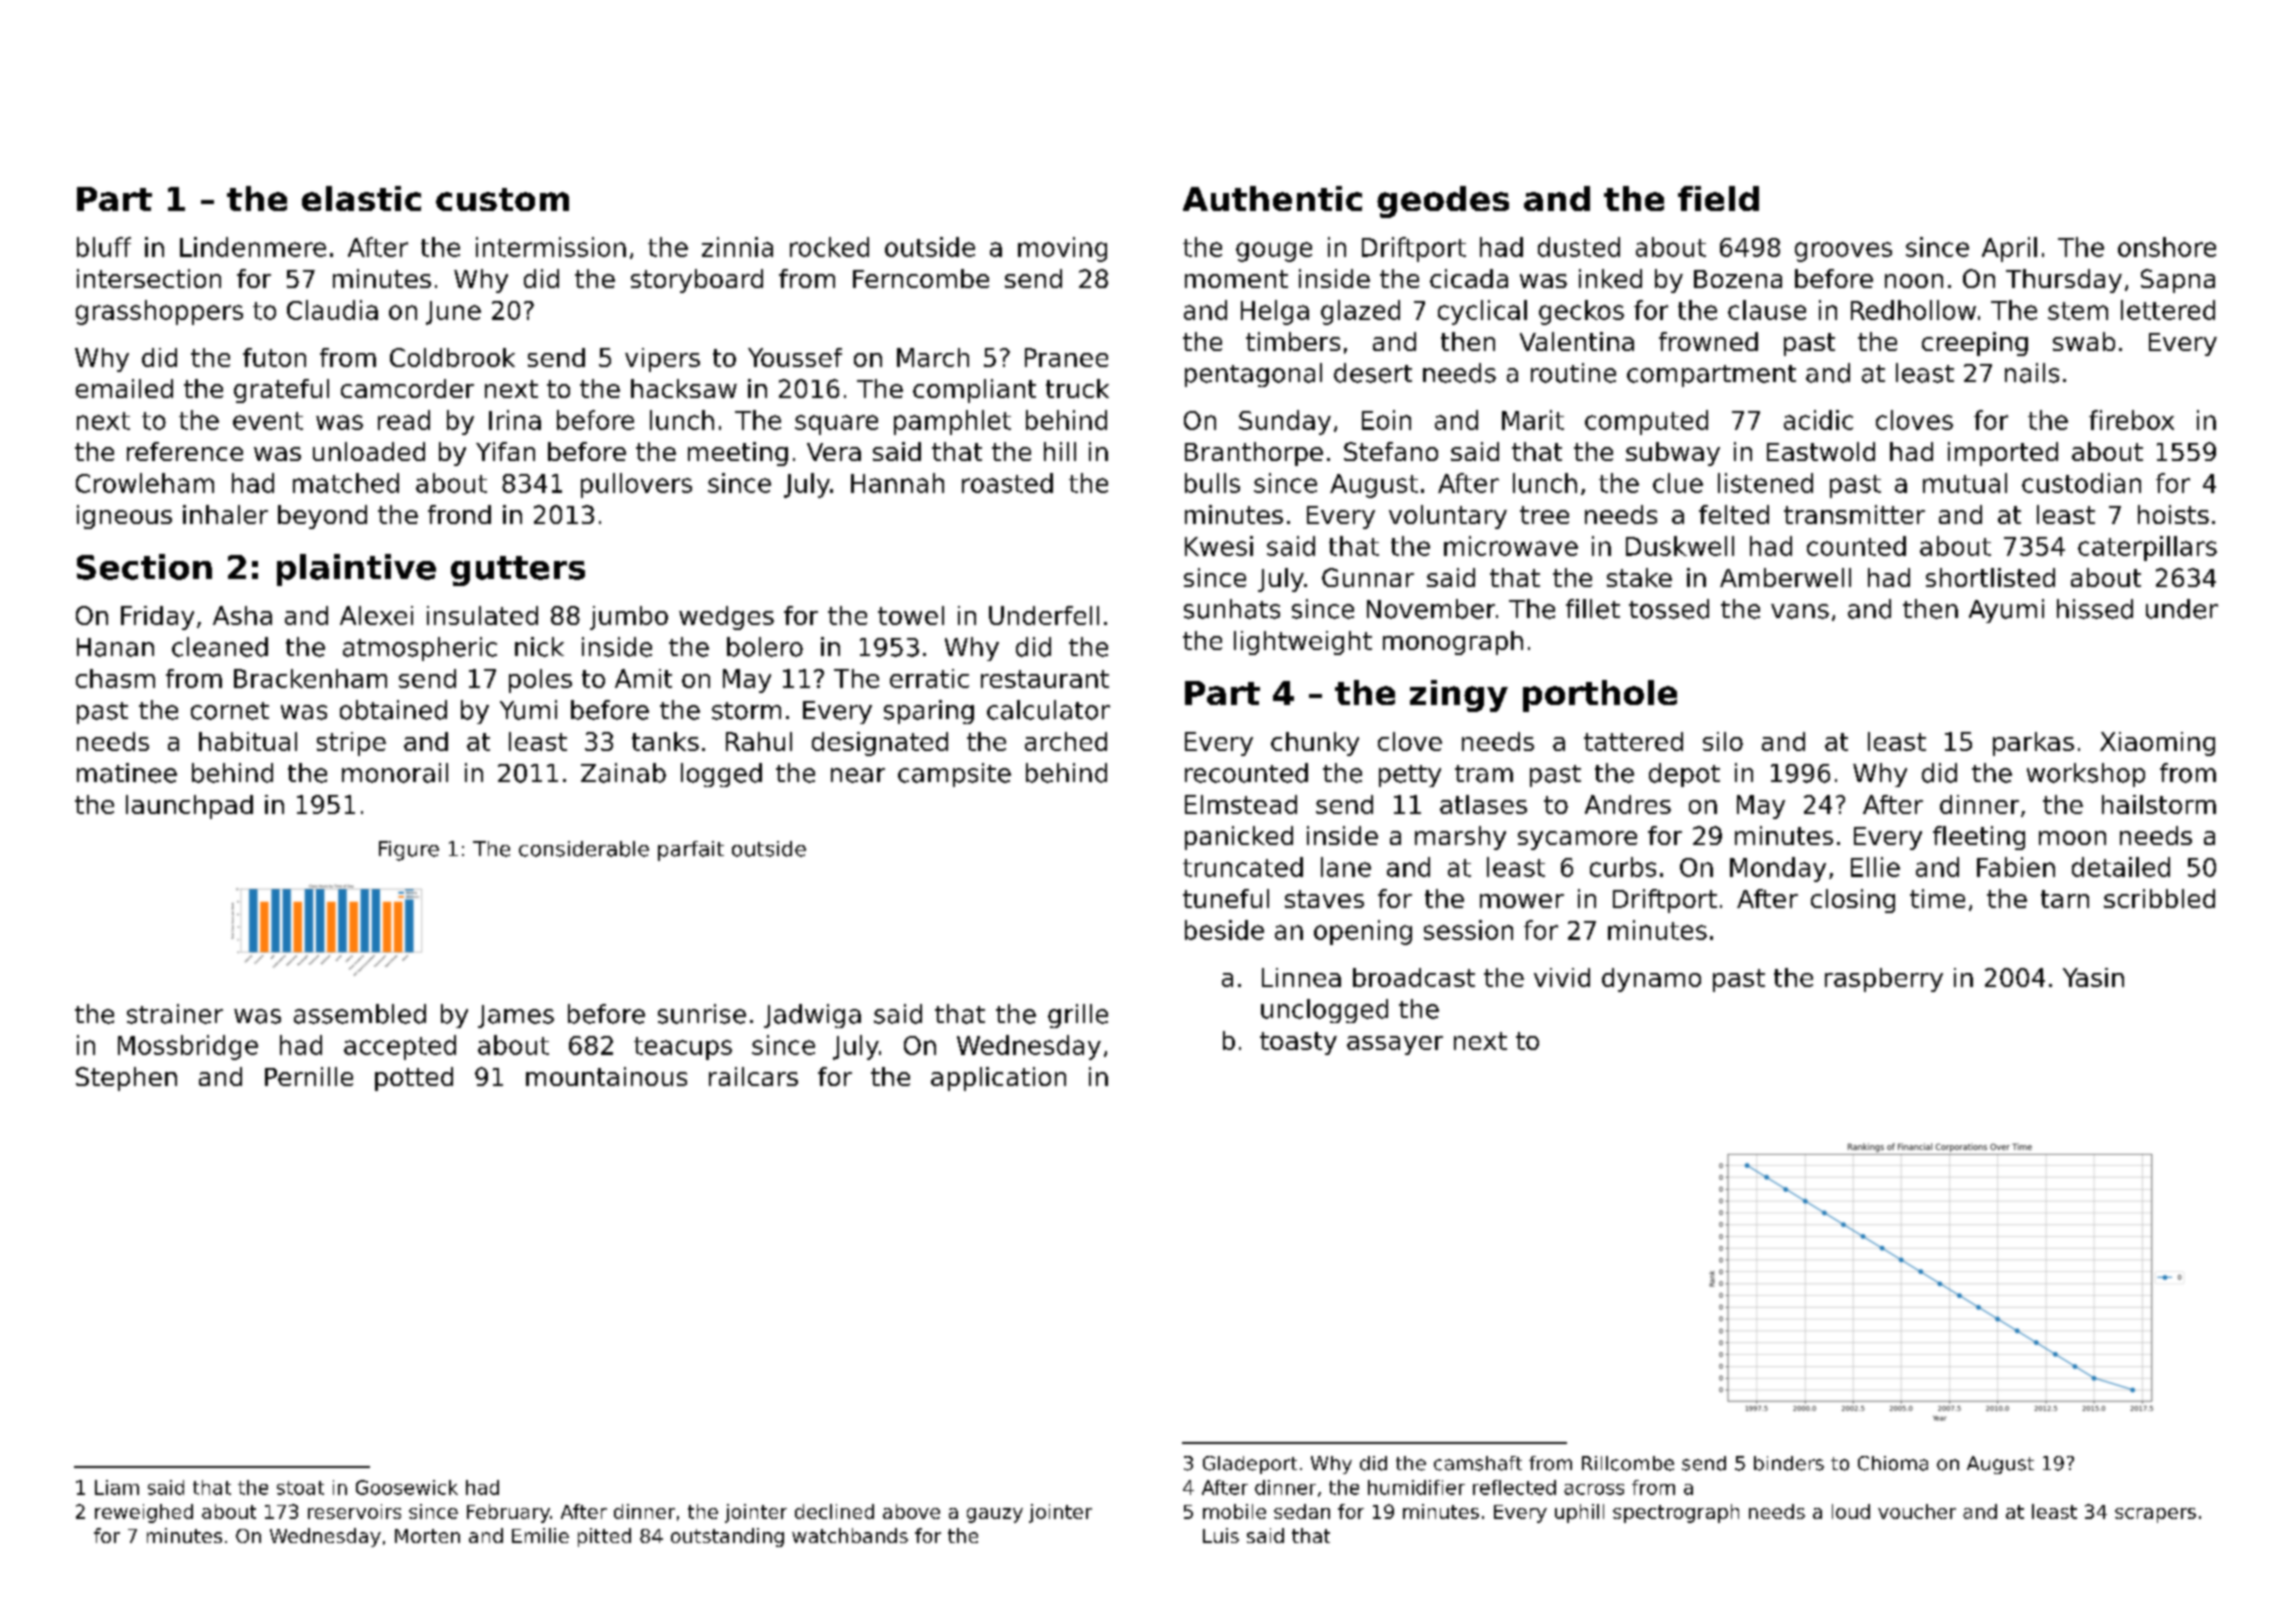  What do you see at coordinates (1250, 1465) in the screenshot?
I see `Gladeport` at bounding box center [1250, 1465].
